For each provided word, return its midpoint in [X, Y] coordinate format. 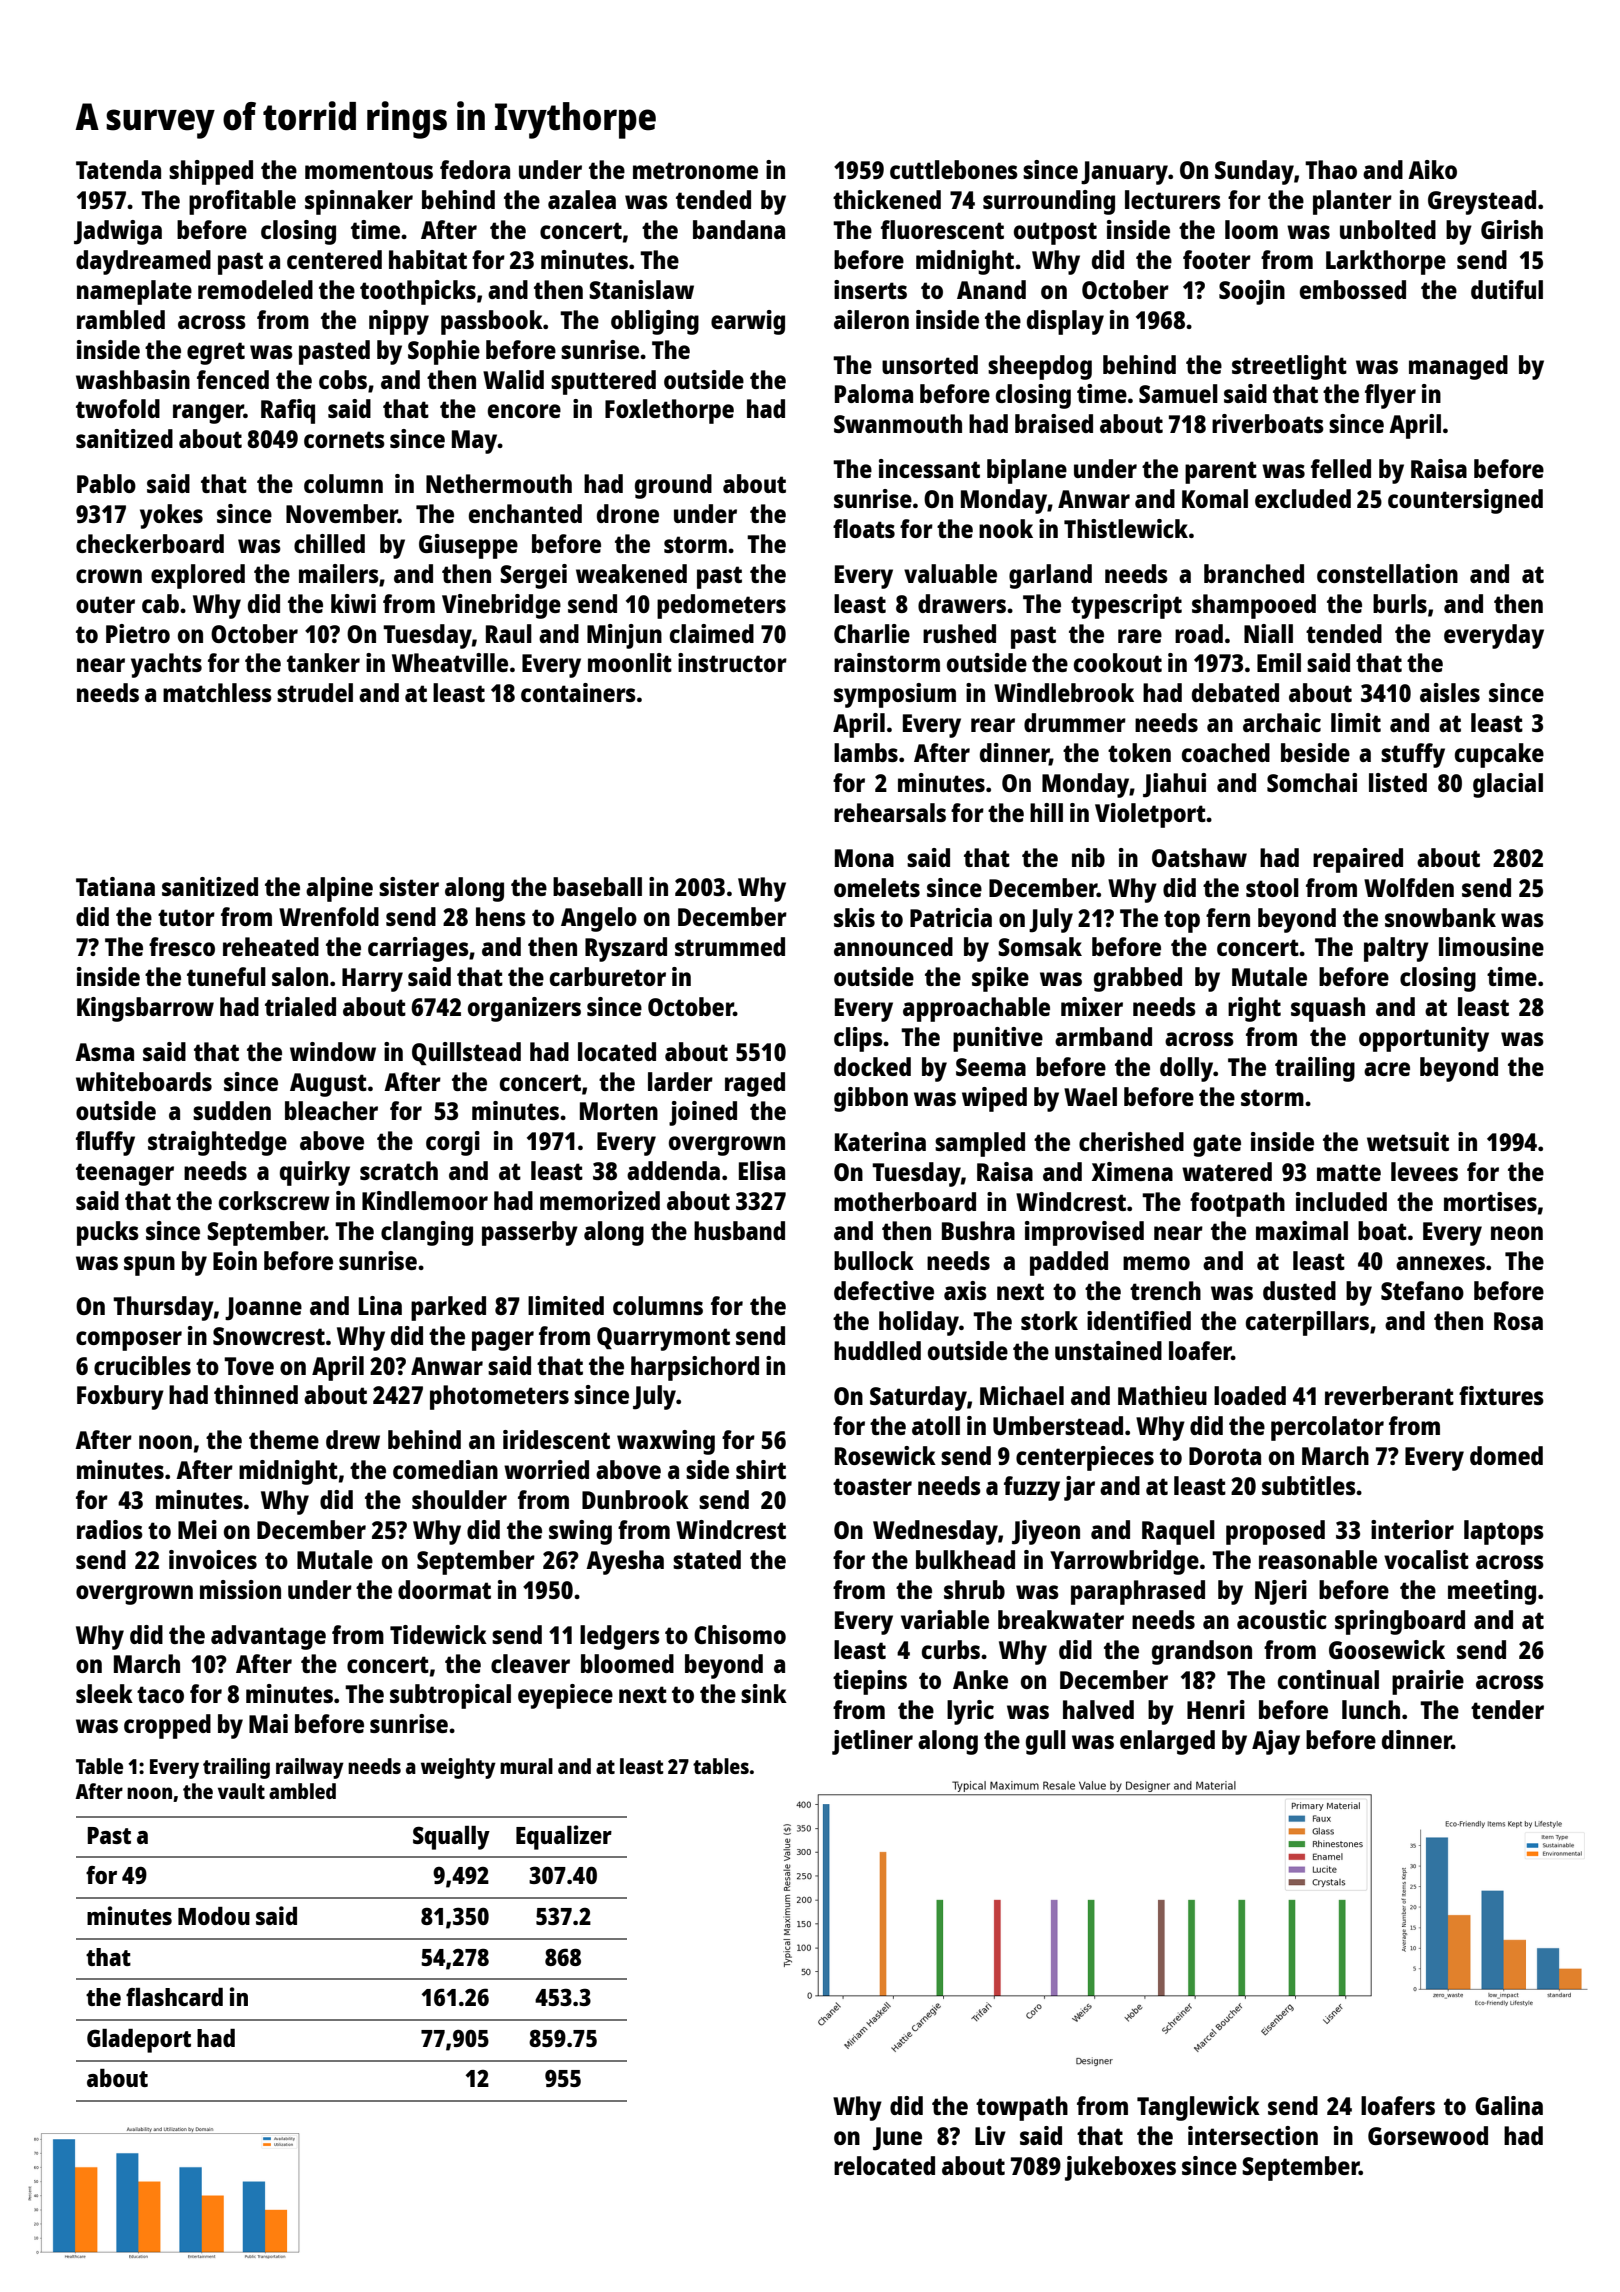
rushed [959, 633]
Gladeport [139, 2041]
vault [241, 1791]
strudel [315, 692]
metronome [695, 170]
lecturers [1173, 199]
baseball [597, 886]
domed [1506, 1455]
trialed [300, 1006]
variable [945, 1619]
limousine [1491, 946]
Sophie [444, 352]
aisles [1450, 692]
